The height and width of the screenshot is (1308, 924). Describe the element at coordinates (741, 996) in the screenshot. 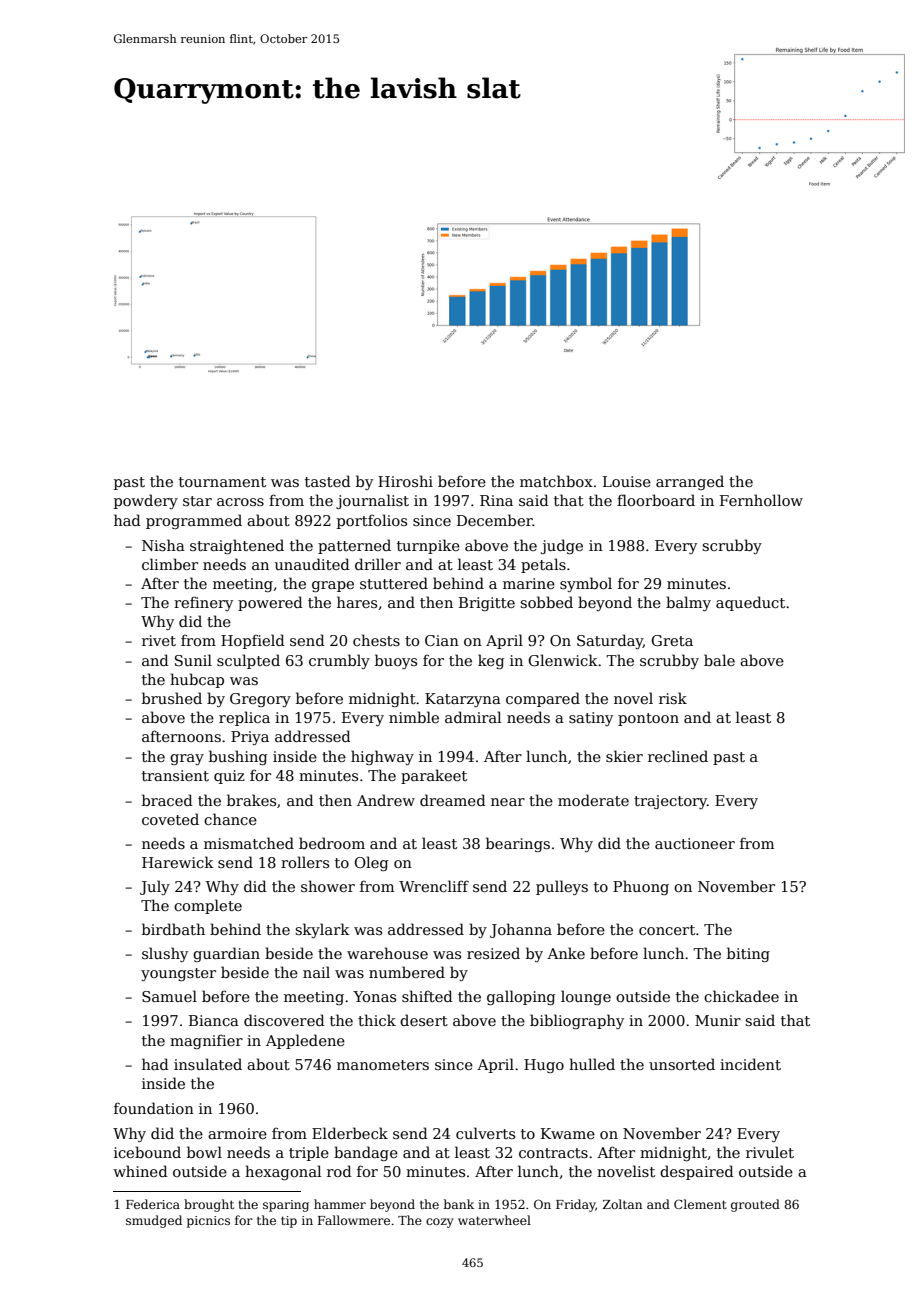

I see `chickadee` at that location.
